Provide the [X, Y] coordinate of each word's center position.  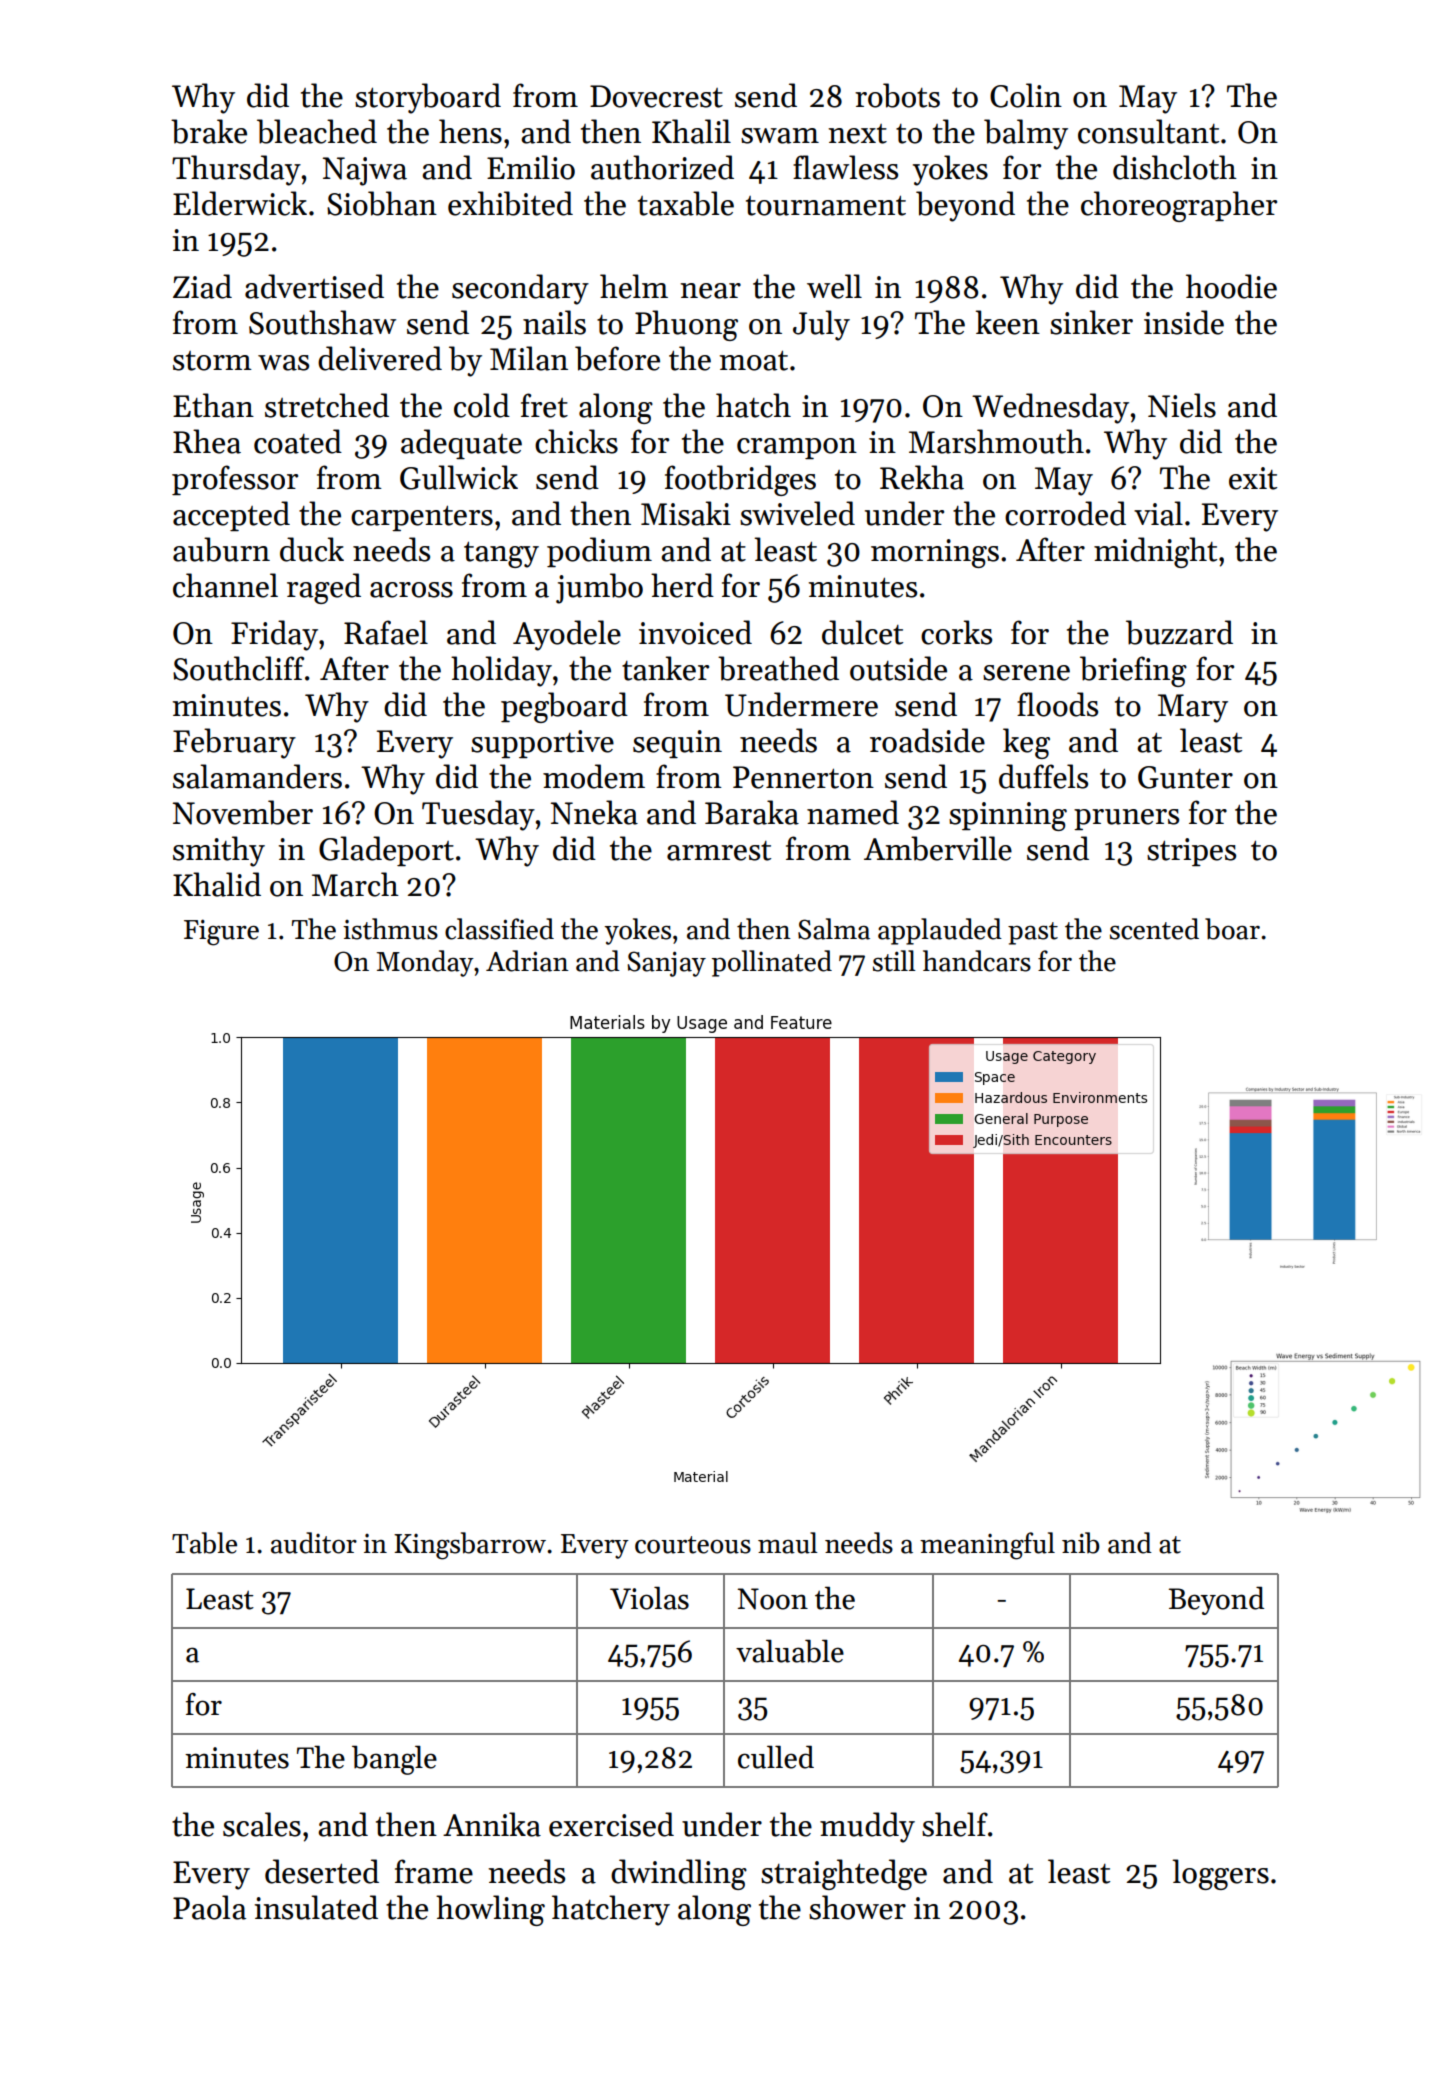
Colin [1026, 95]
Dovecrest [656, 96]
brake [209, 131]
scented [1154, 929]
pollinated [772, 963]
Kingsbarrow [470, 1546]
